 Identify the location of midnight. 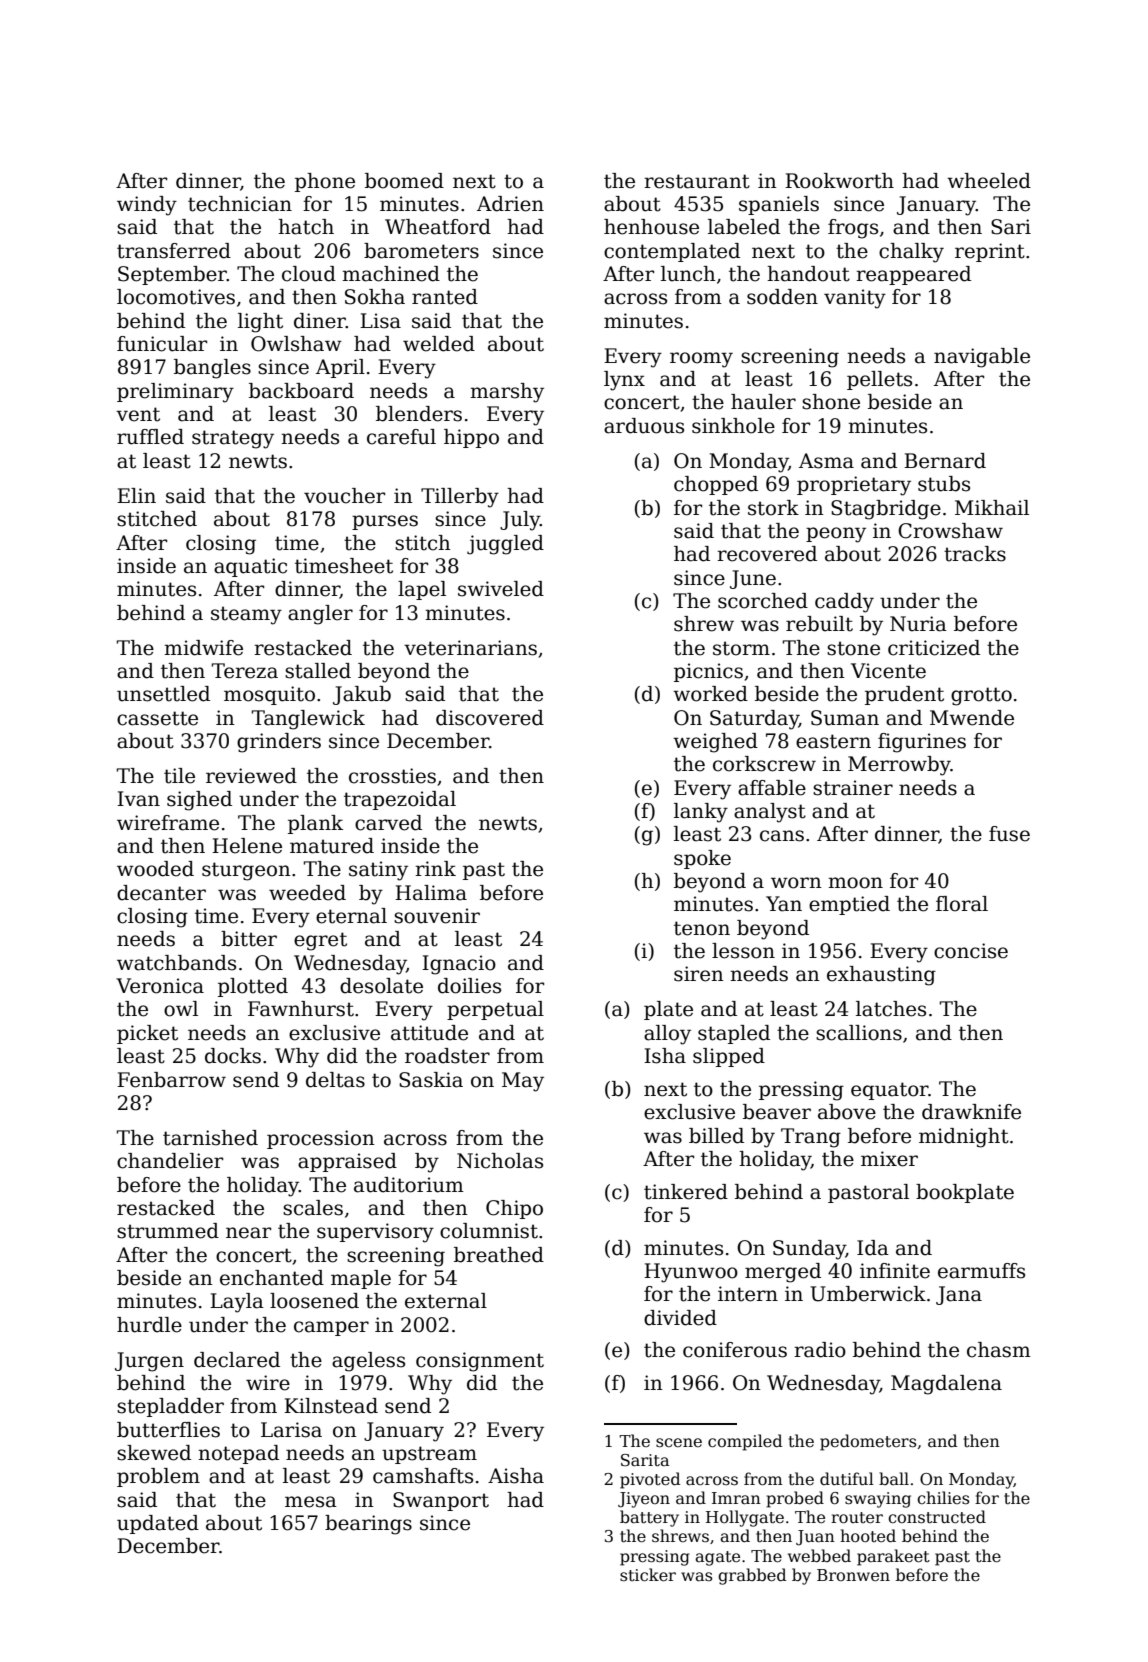
(964, 1138).
